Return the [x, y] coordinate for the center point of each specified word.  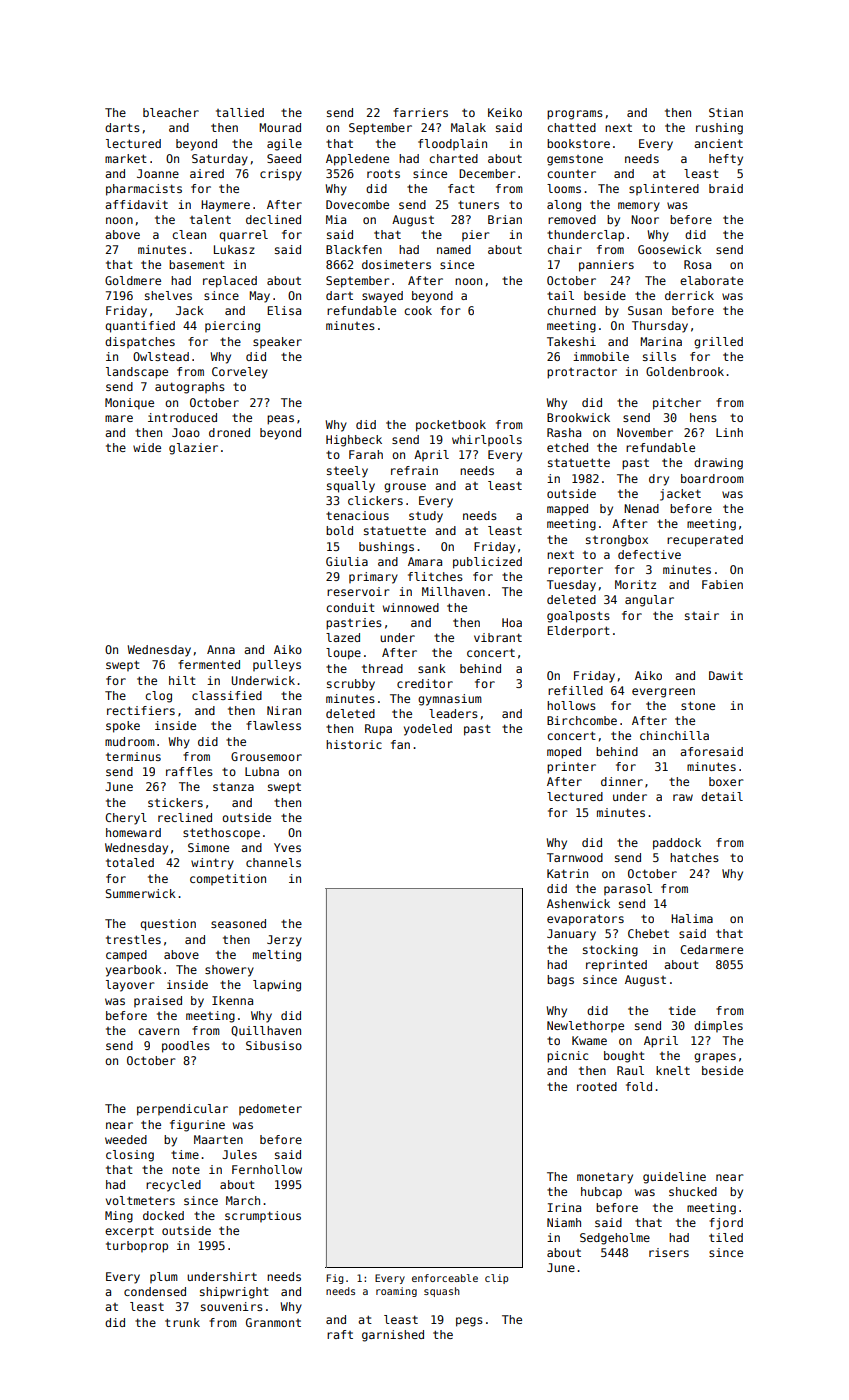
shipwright [234, 1293]
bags [560, 981]
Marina [661, 341]
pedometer [270, 1109]
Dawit [726, 675]
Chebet [648, 933]
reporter [575, 571]
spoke [123, 727]
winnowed [411, 607]
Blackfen [354, 249]
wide [147, 447]
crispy [281, 175]
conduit [350, 607]
